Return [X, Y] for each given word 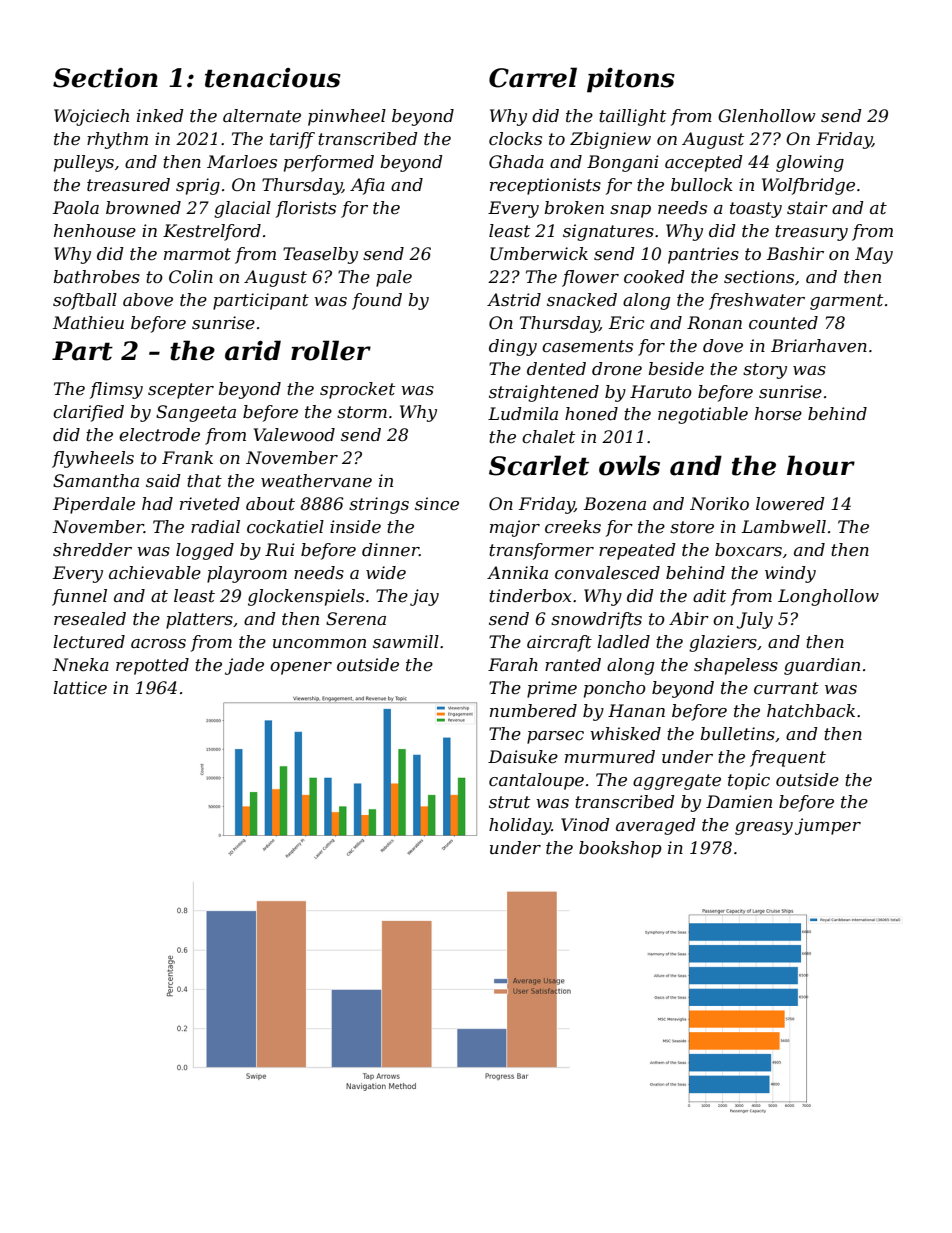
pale [394, 278]
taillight [632, 117]
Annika [517, 572]
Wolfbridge [808, 186]
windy [790, 574]
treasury [811, 233]
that [204, 480]
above [148, 299]
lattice [80, 688]
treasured [128, 185]
